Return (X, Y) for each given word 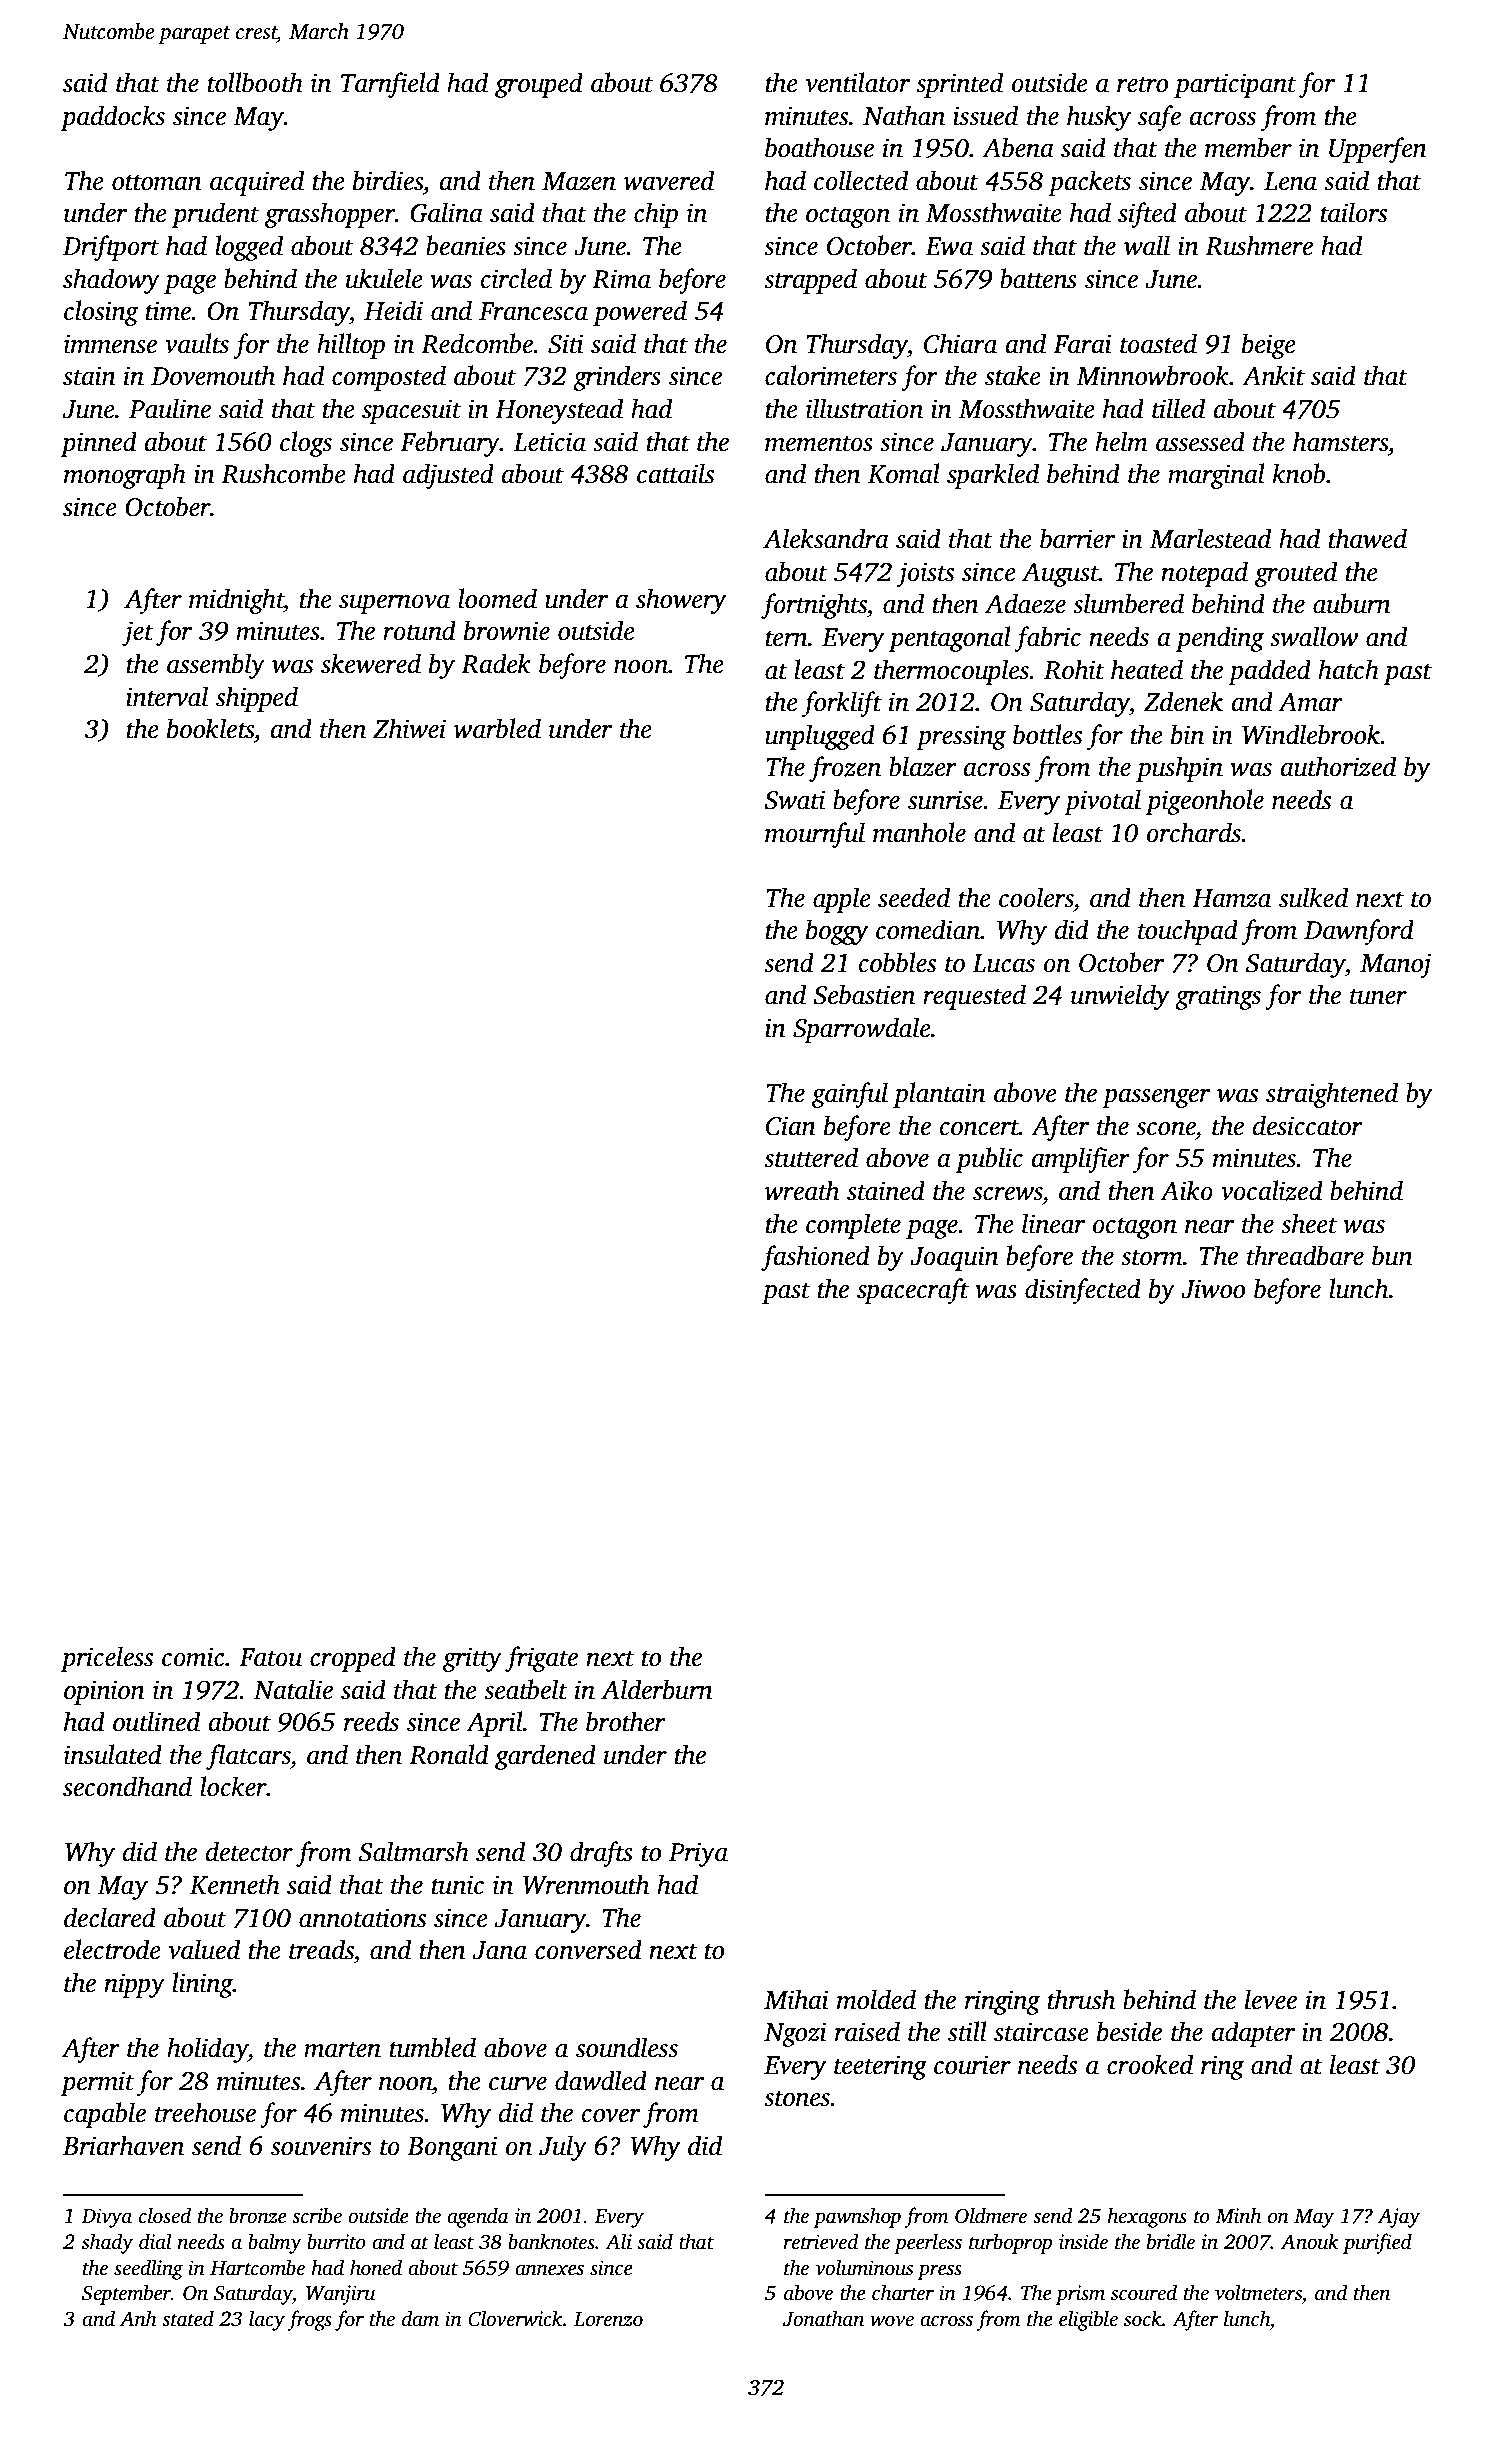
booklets (210, 728)
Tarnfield (390, 85)
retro (1142, 84)
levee (1271, 1999)
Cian (791, 1126)
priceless (107, 1659)
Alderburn (657, 1689)
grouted (1296, 574)
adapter (1253, 2034)
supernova (394, 604)
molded (876, 1999)
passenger (1156, 1098)
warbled (497, 728)
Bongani (452, 2148)
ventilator (857, 82)
